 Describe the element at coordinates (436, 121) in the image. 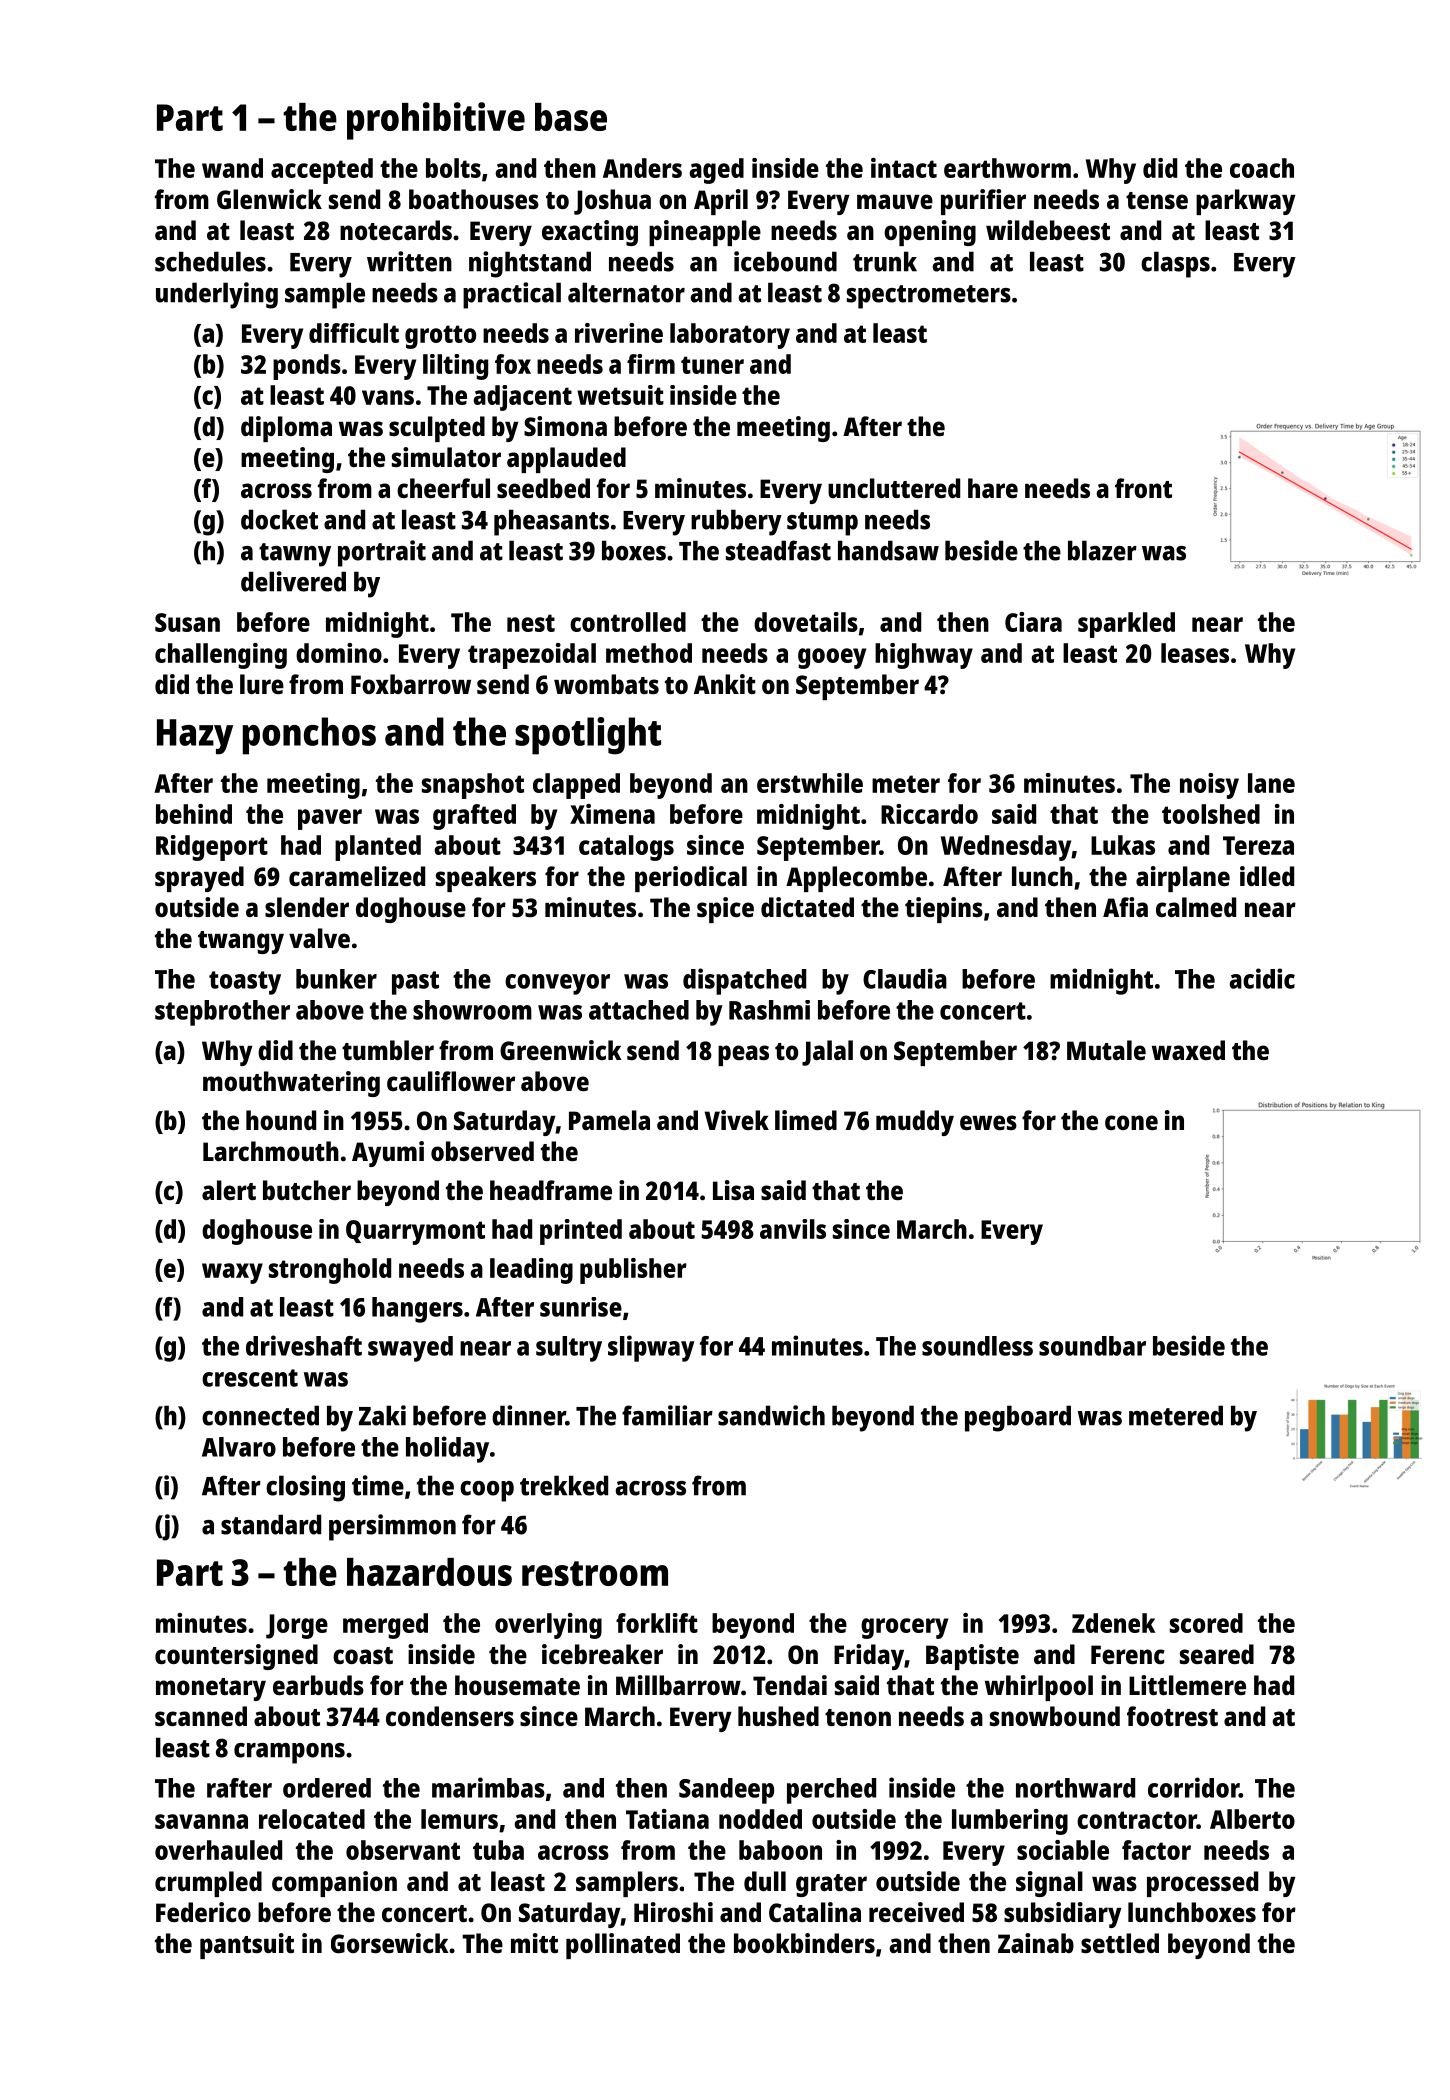

I see `prohibitive` at that location.
